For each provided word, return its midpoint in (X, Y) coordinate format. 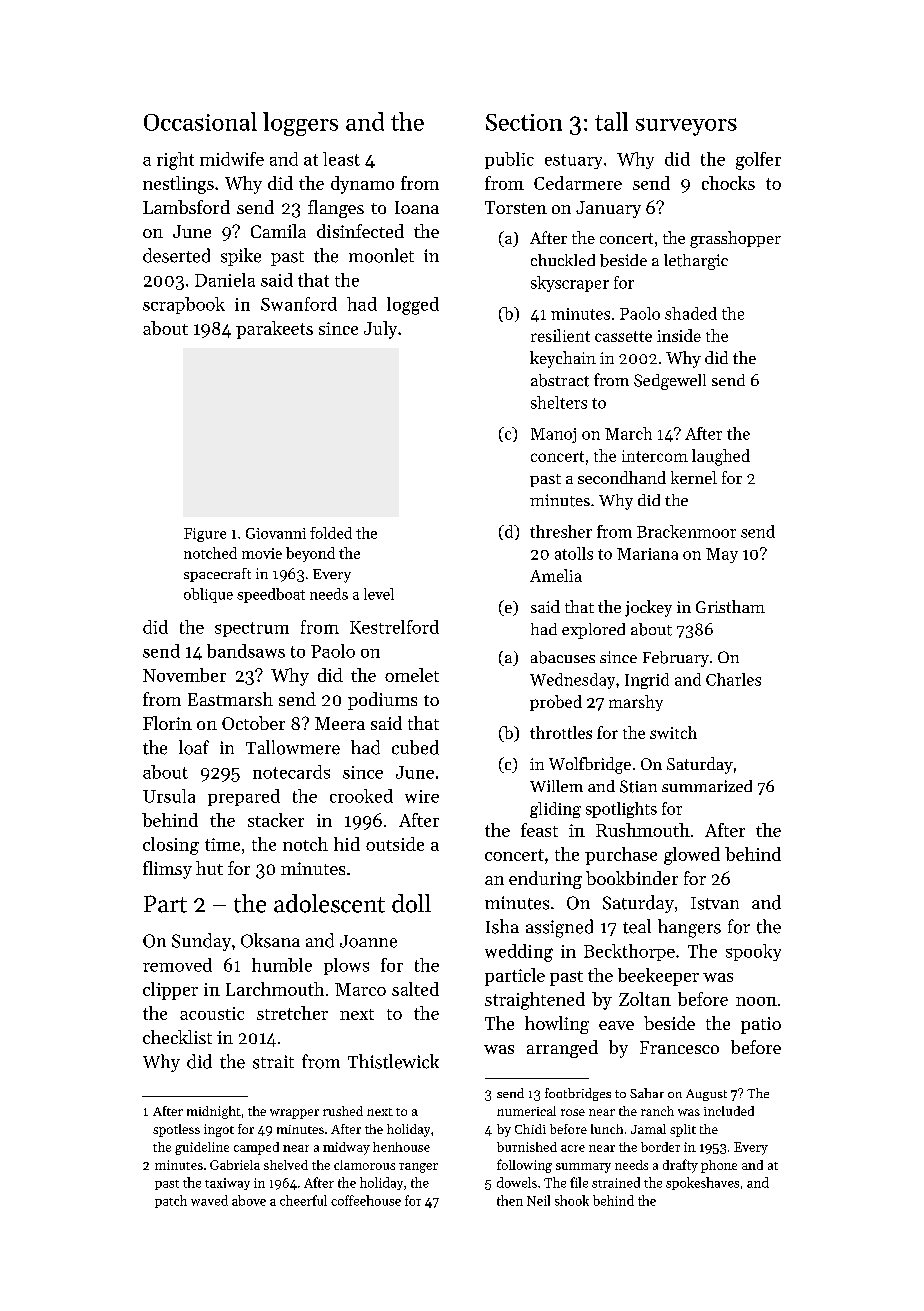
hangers (689, 928)
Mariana (647, 554)
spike (241, 257)
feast (539, 830)
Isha (502, 926)
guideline (202, 1148)
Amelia (556, 575)
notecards (291, 772)
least (341, 159)
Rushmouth (643, 830)
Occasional (200, 121)
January (608, 209)
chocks (728, 183)
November (184, 675)
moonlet (381, 255)
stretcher (292, 1013)
